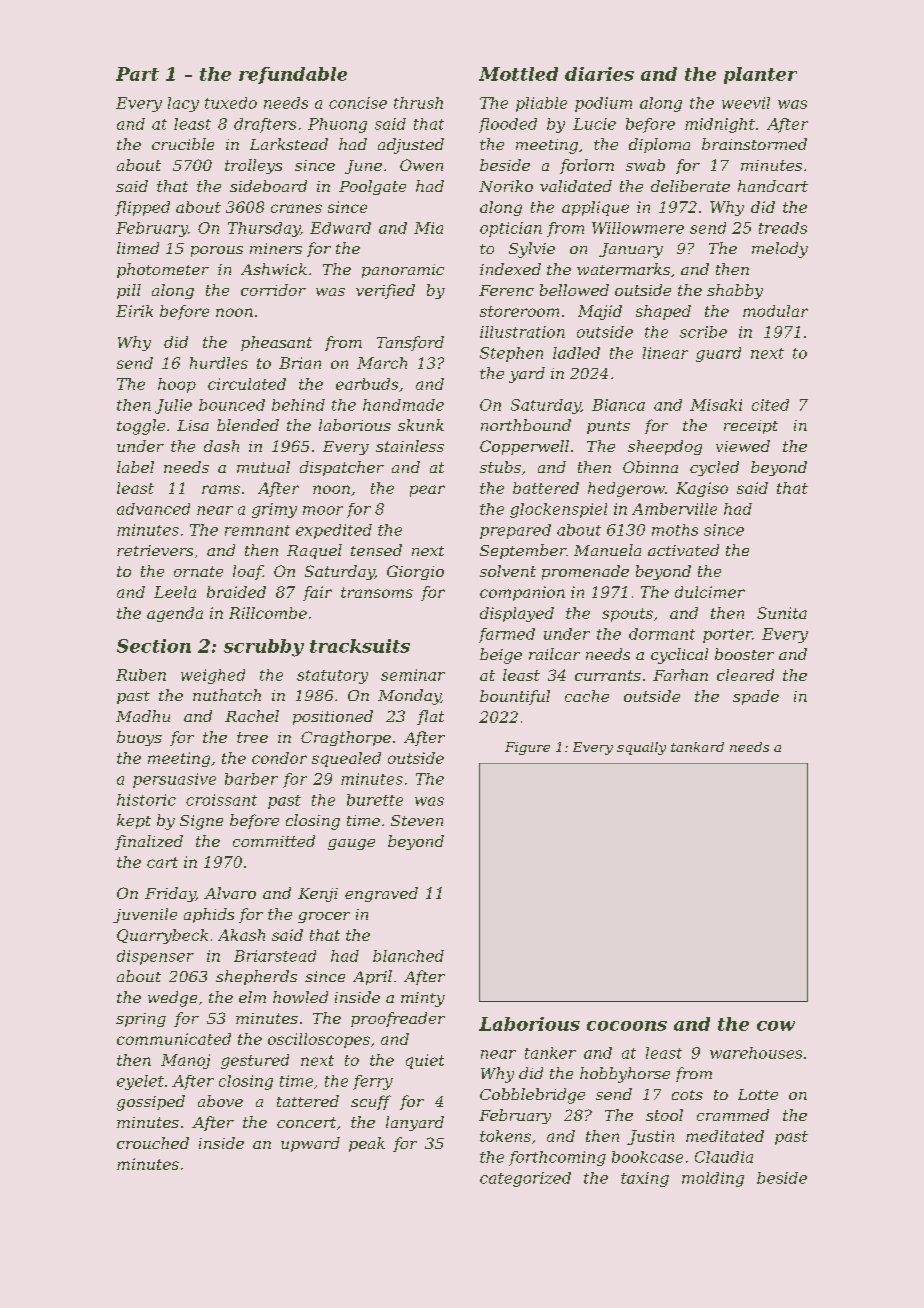 The width and height of the image is (924, 1308). What do you see at coordinates (155, 550) in the image?
I see `retrievers` at bounding box center [155, 550].
